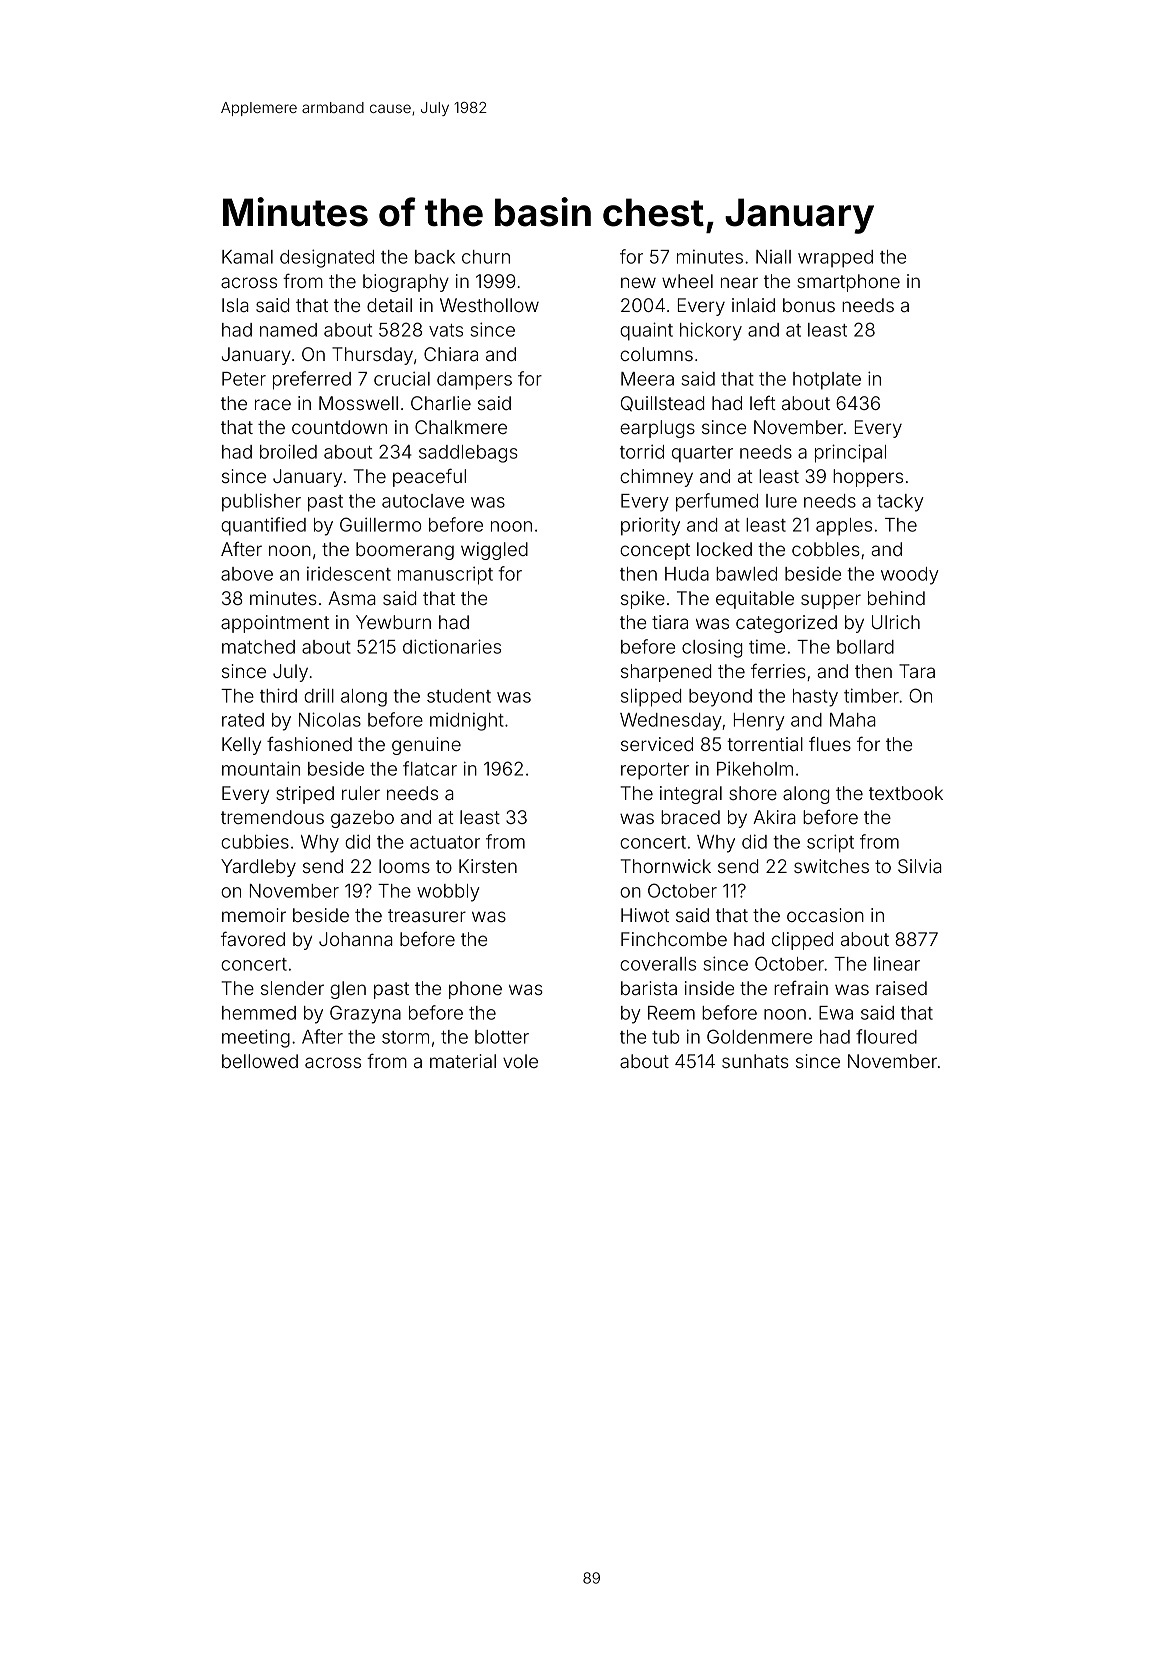 This screenshot has height=1654, width=1165. Describe the element at coordinates (906, 793) in the screenshot. I see `textbook` at that location.
